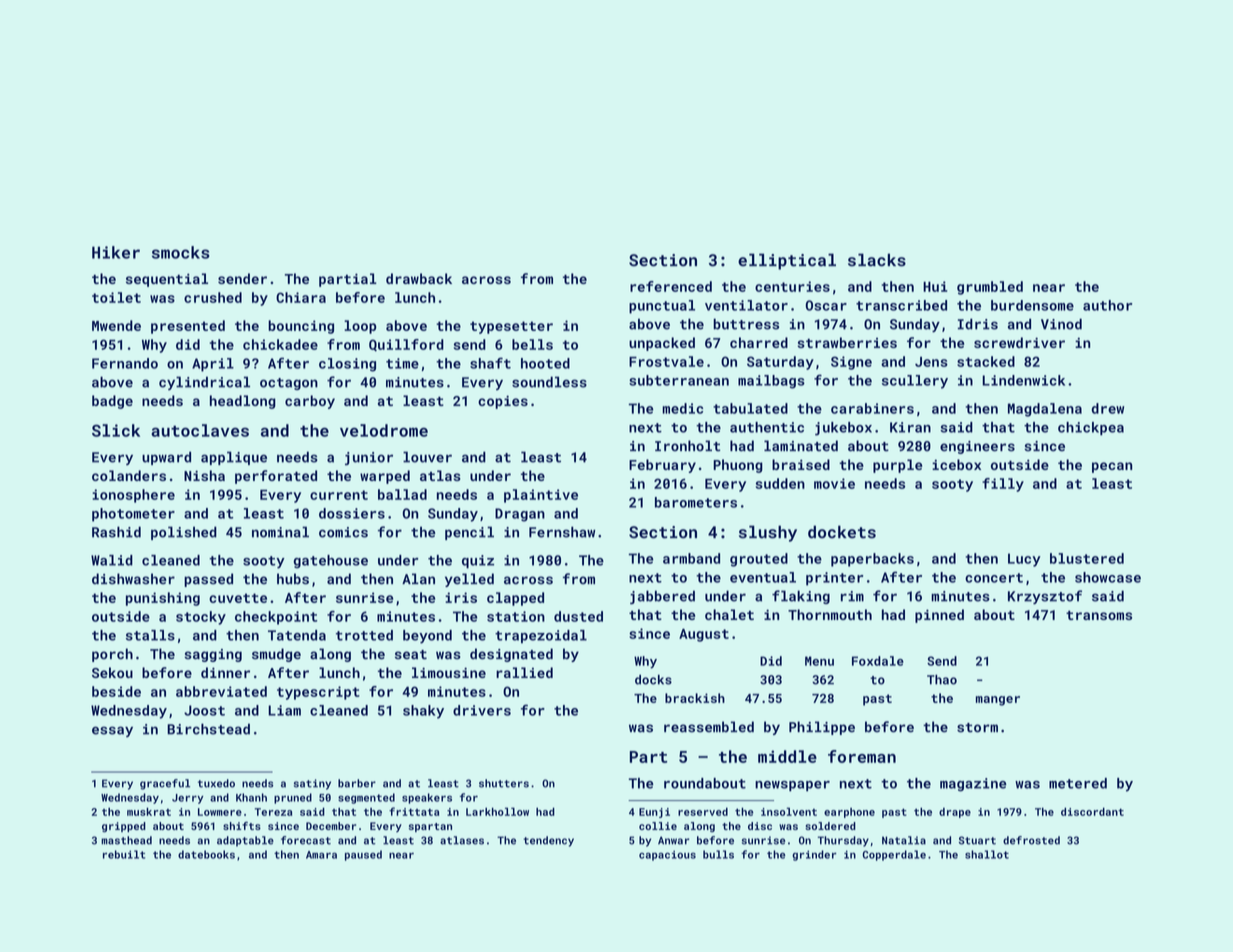  What do you see at coordinates (133, 579) in the screenshot?
I see `dishwasher` at bounding box center [133, 579].
